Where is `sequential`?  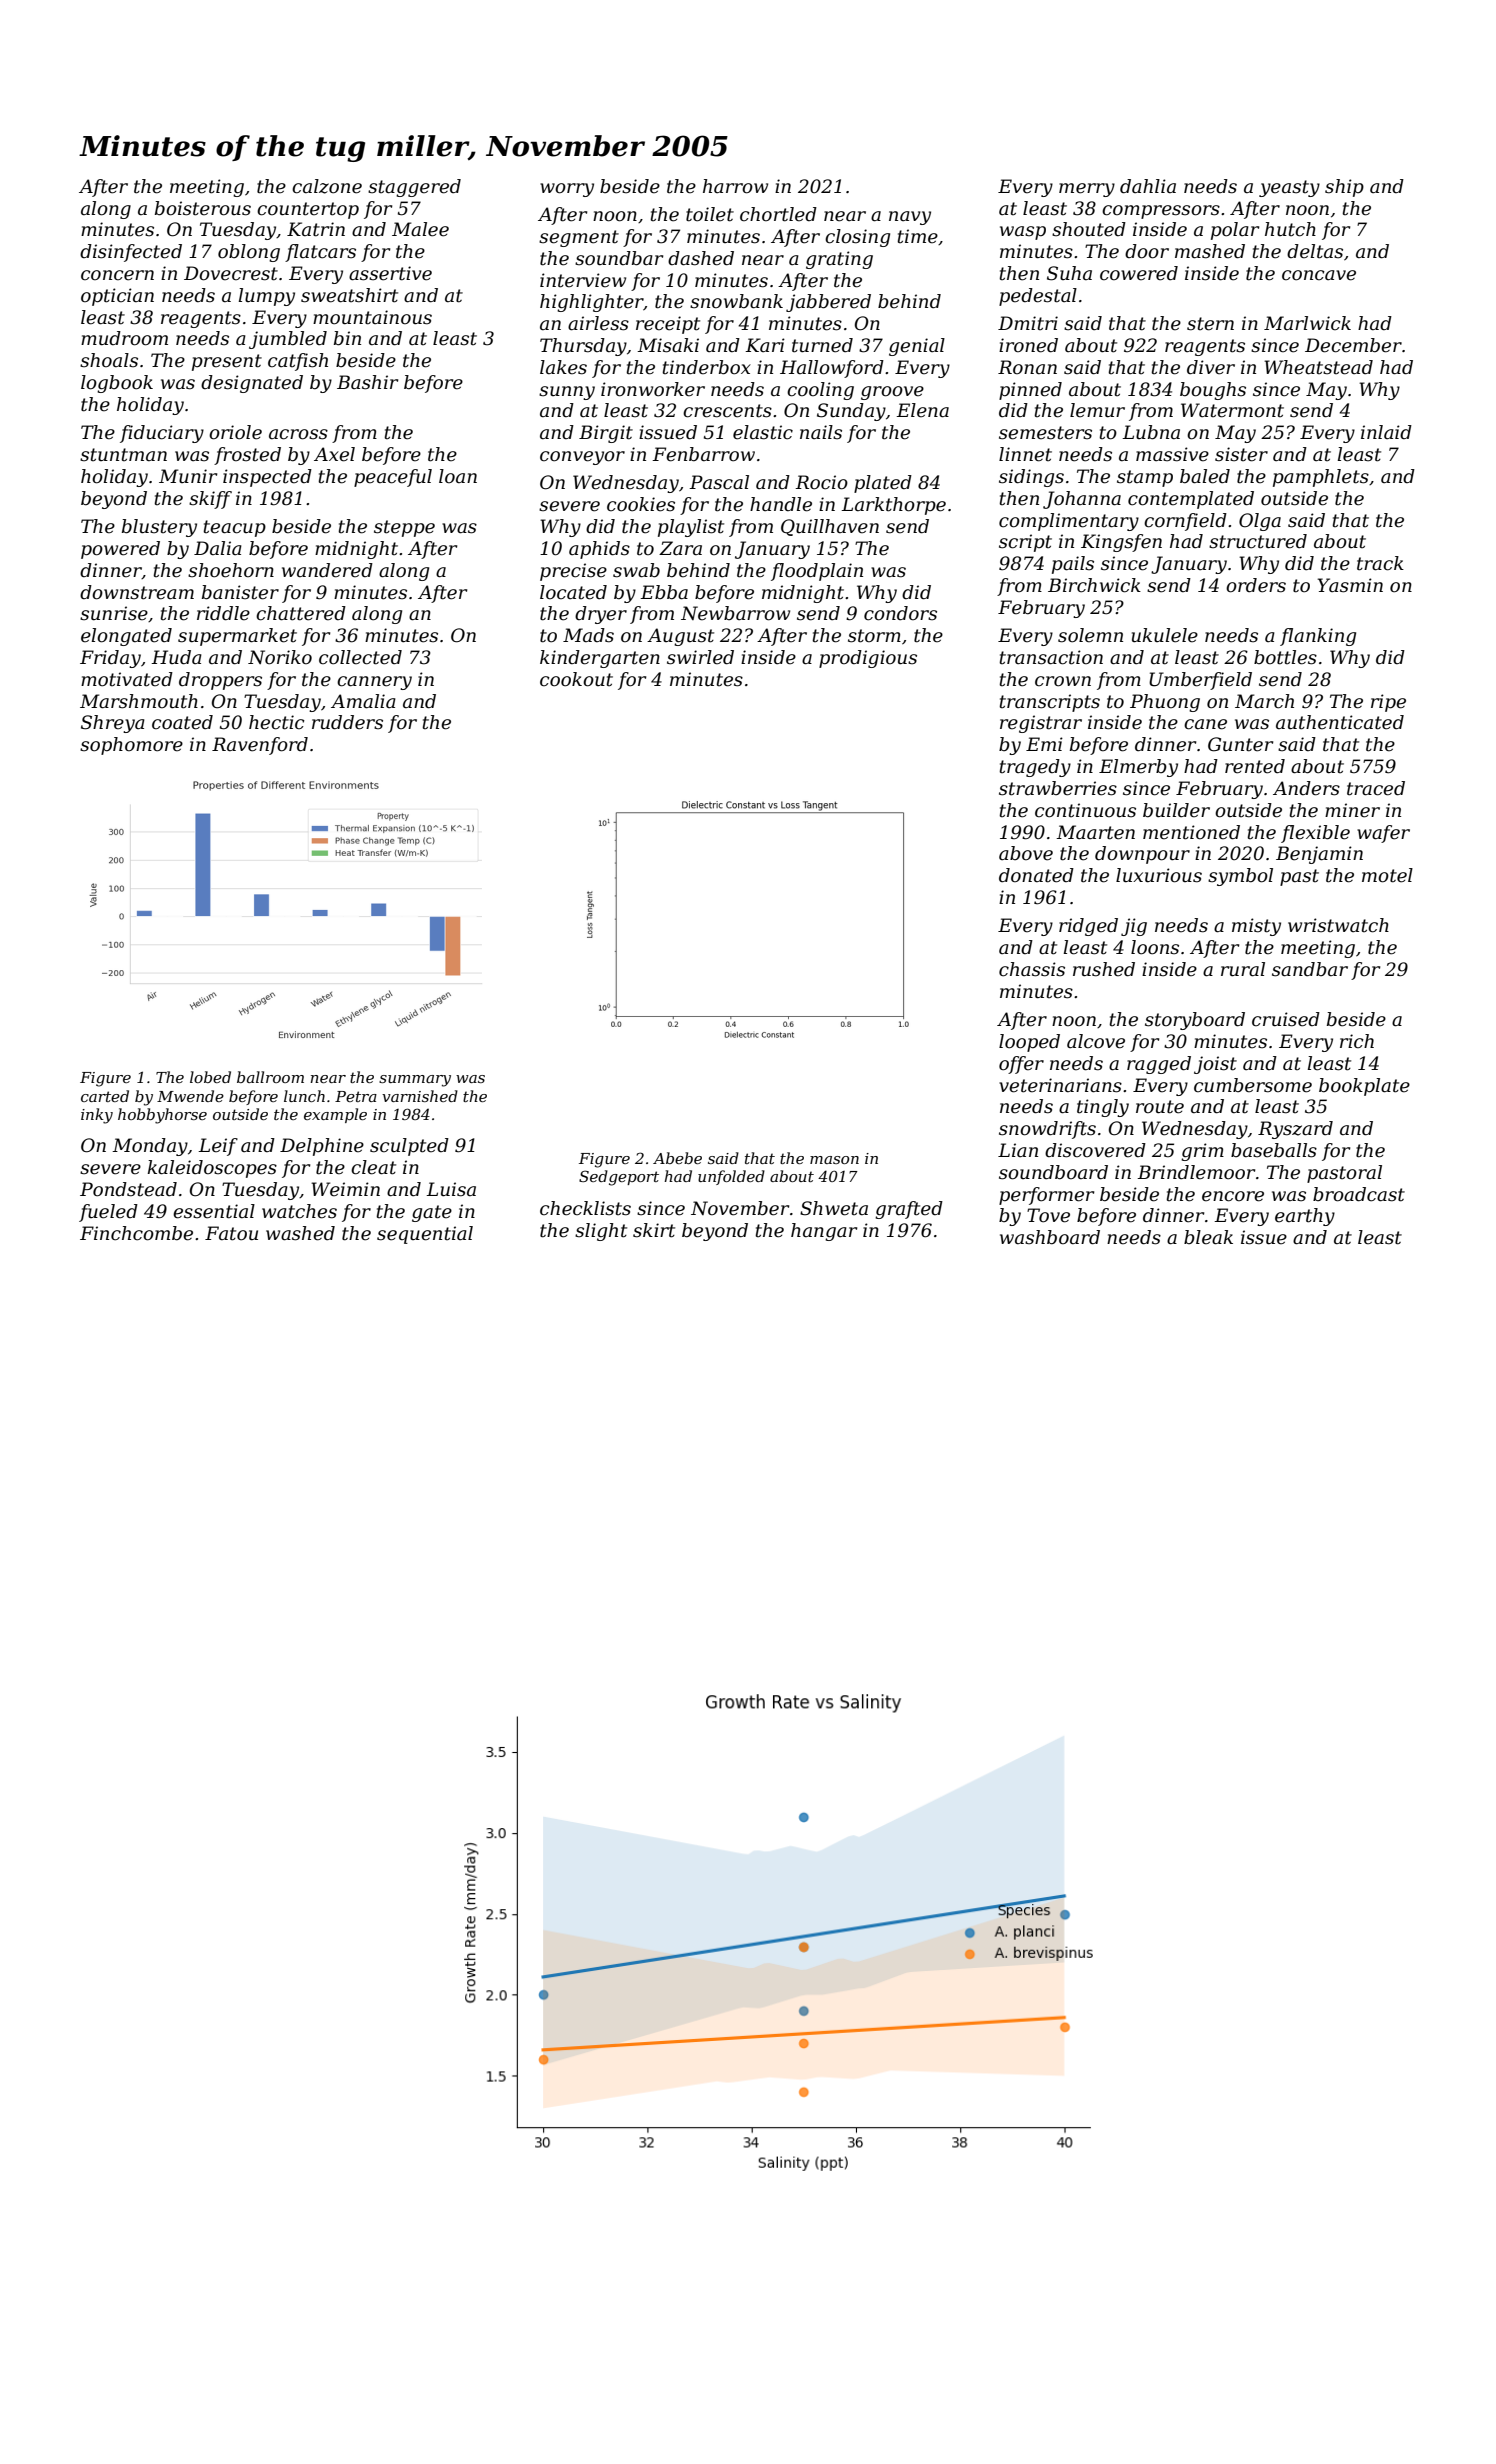
sequential is located at coordinates (425, 1235).
